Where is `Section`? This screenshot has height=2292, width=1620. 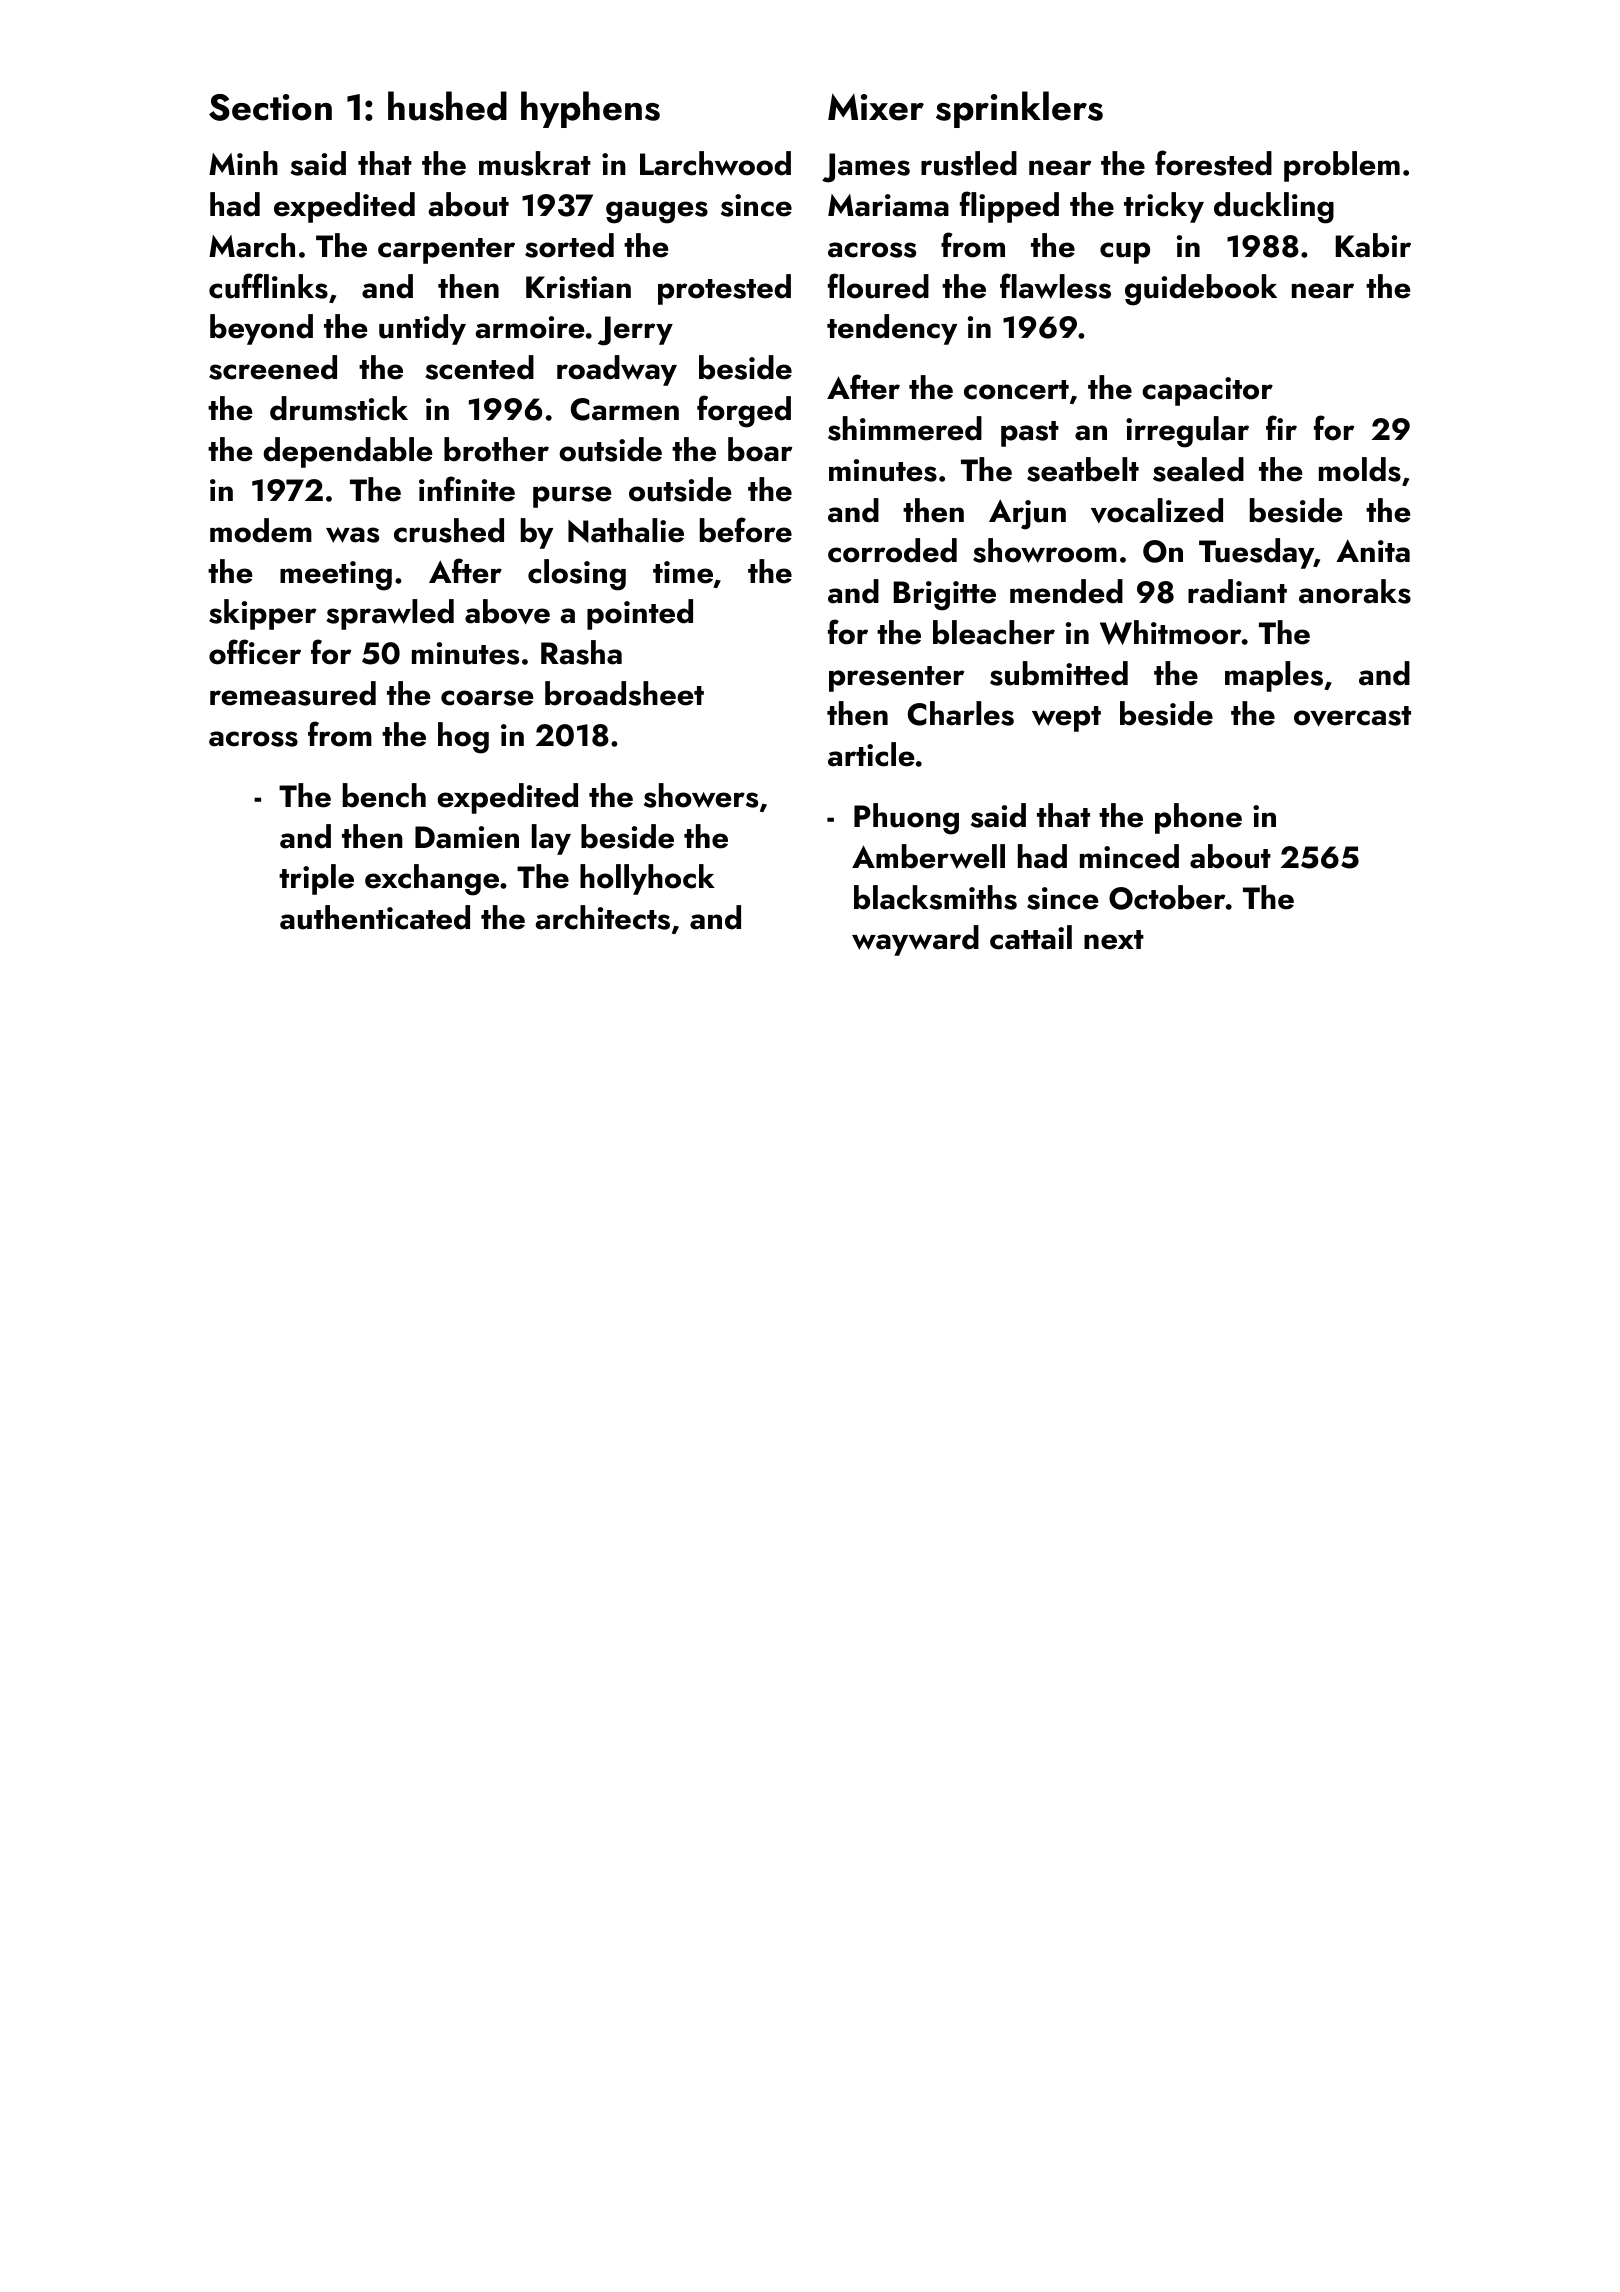
Section is located at coordinates (270, 107).
